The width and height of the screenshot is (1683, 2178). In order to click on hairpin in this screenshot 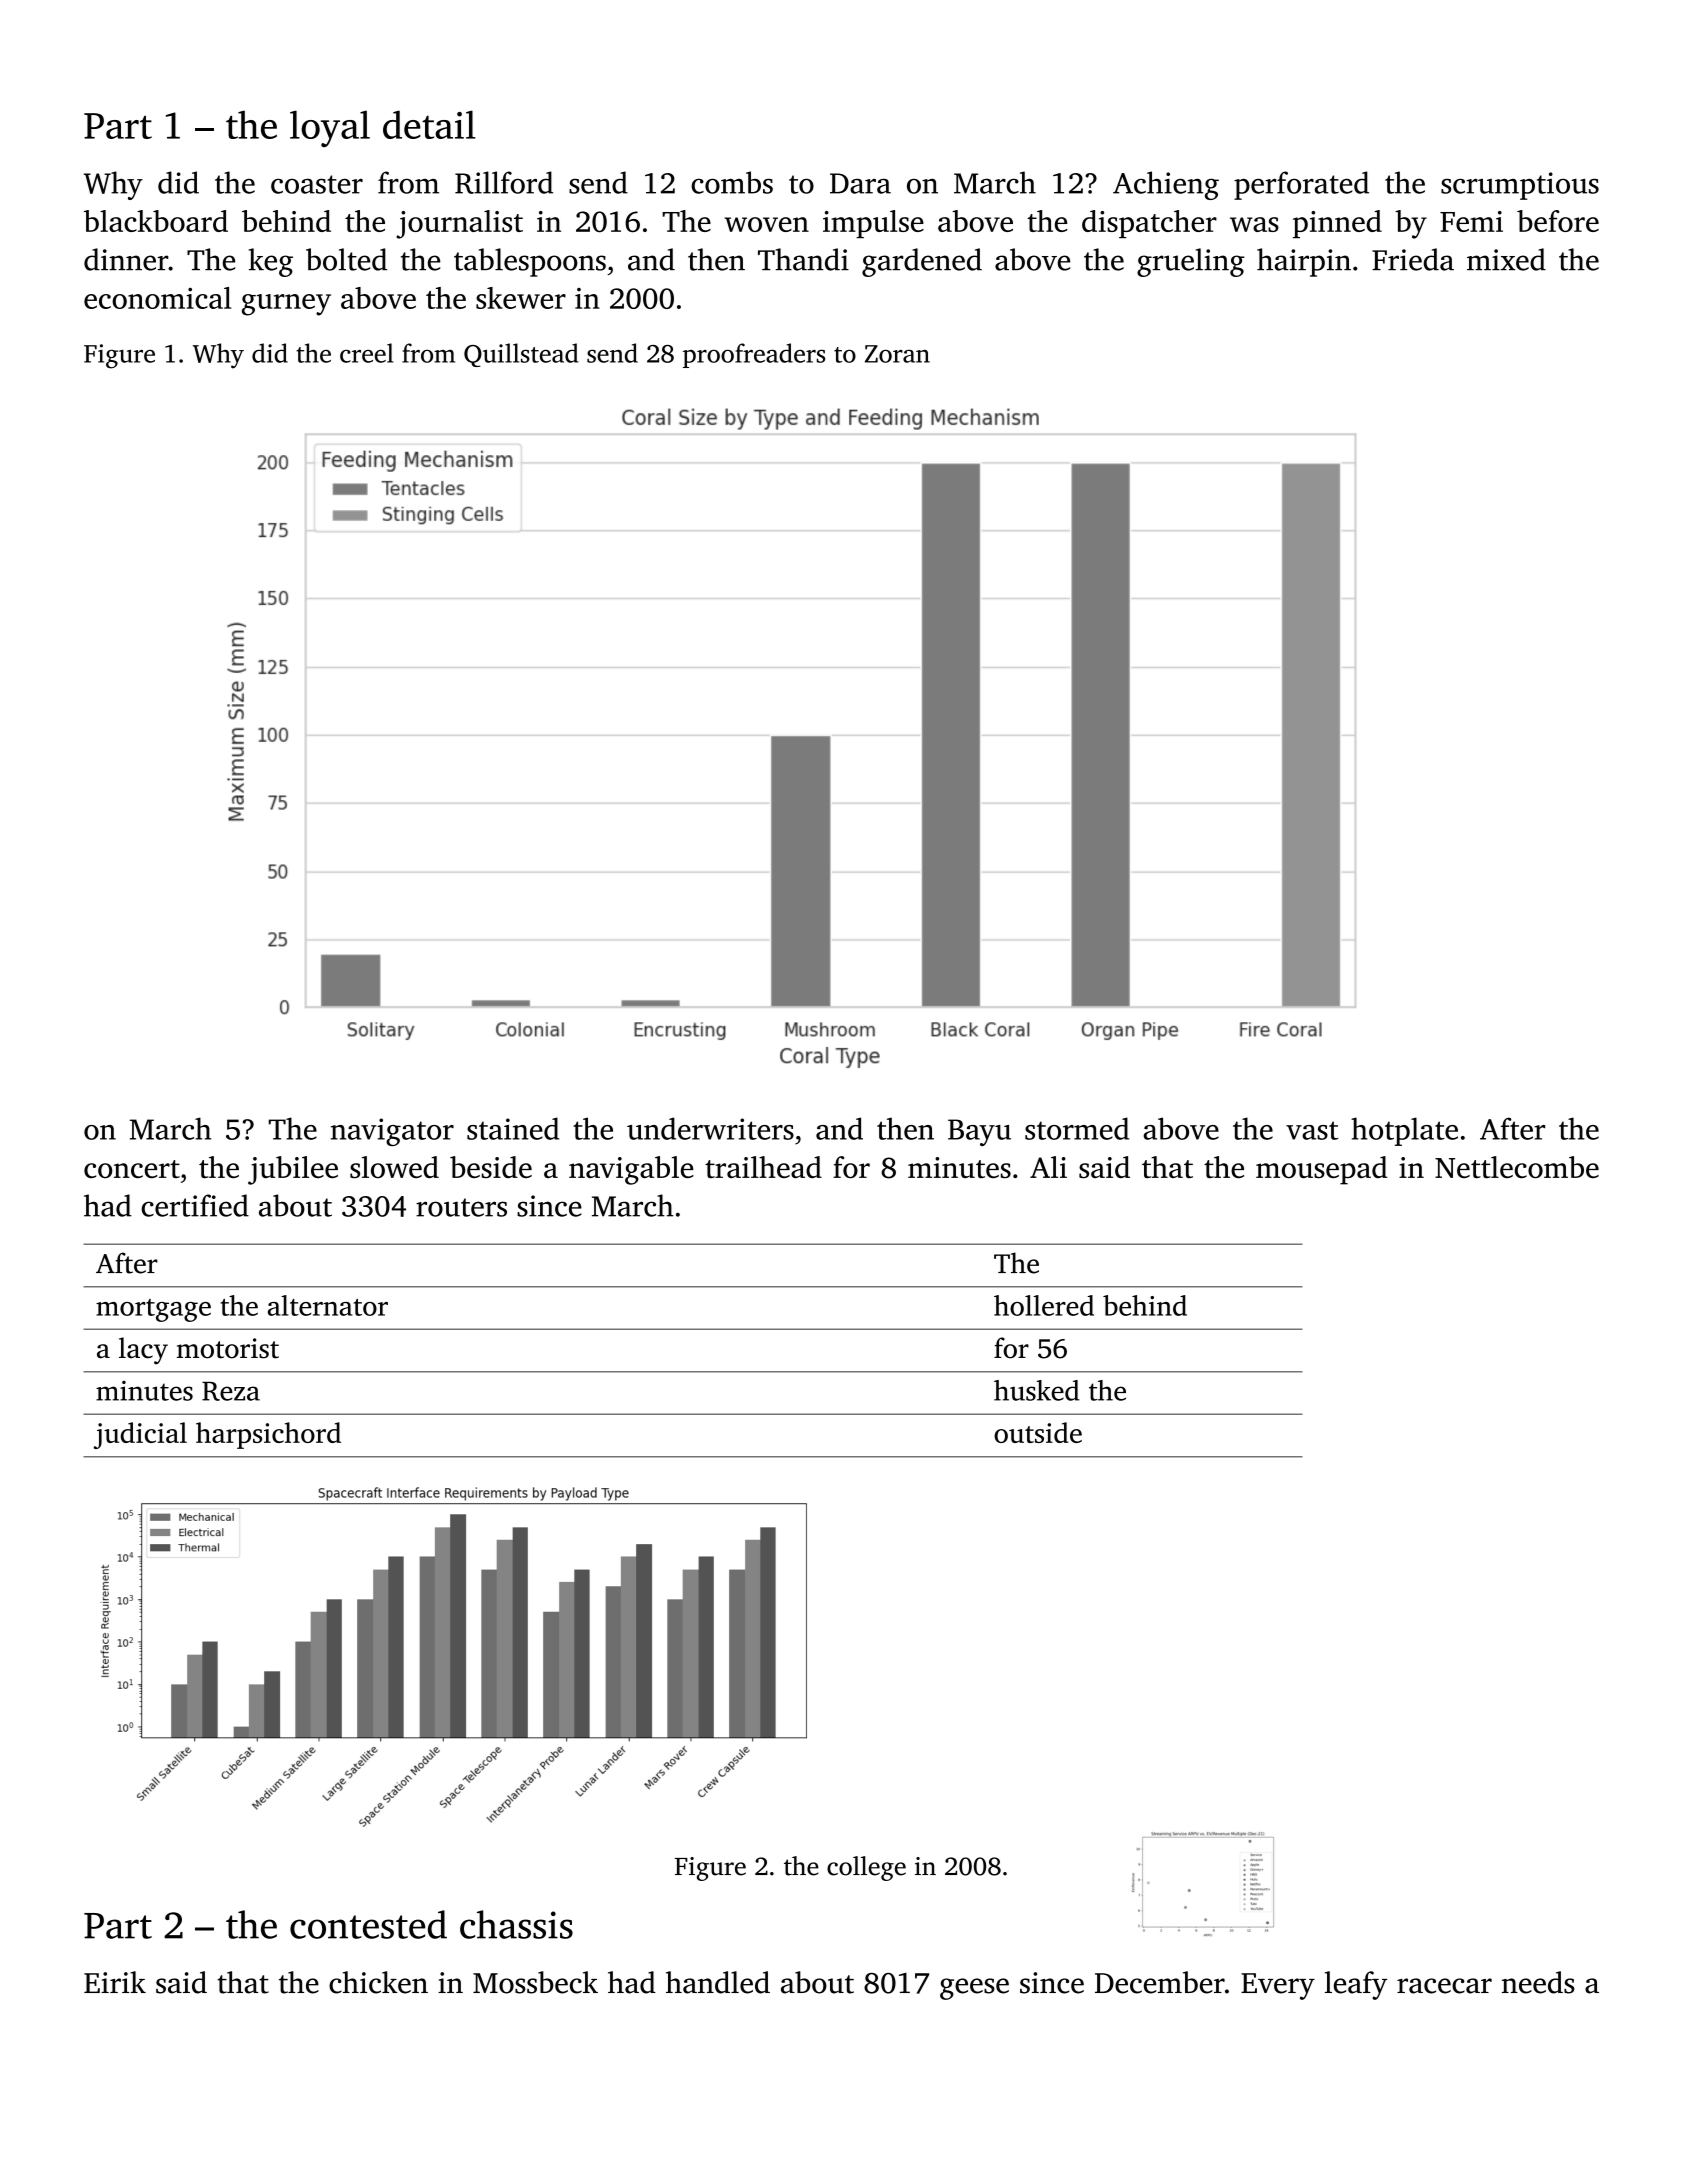, I will do `click(1304, 262)`.
